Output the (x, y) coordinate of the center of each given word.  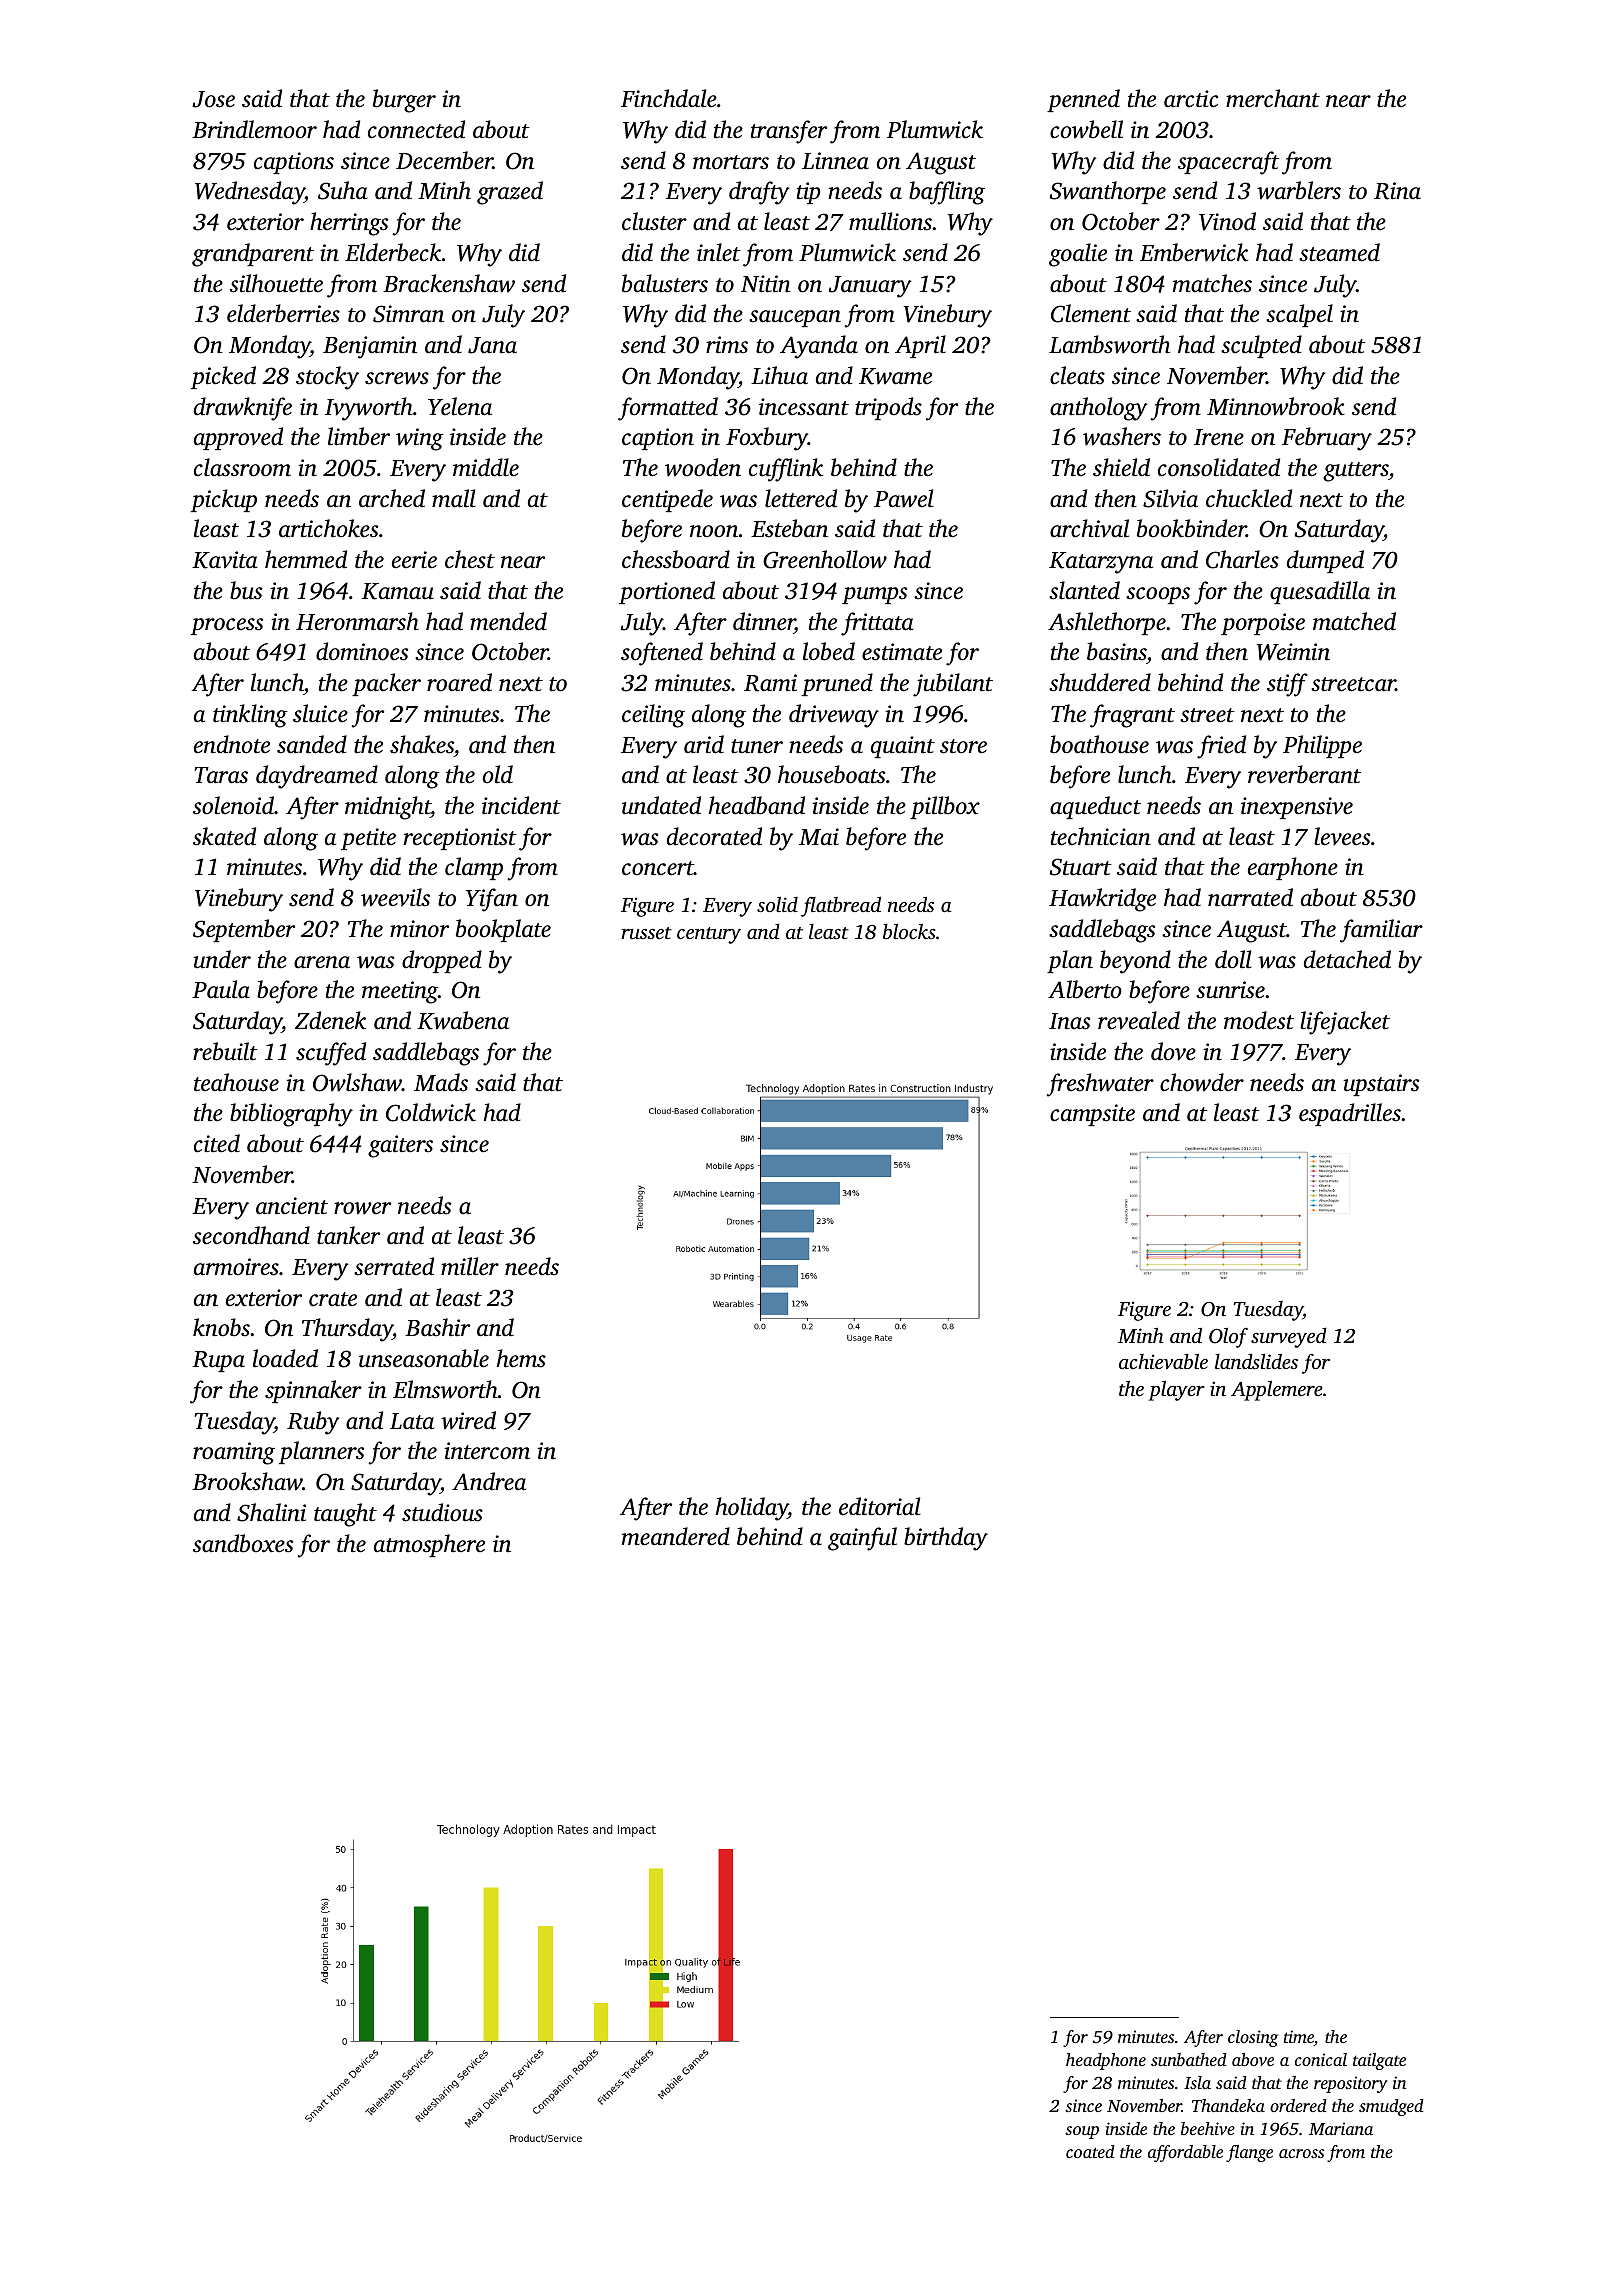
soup (1082, 2132)
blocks (909, 931)
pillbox (945, 807)
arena (322, 962)
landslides (1256, 1361)
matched (1354, 621)
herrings (349, 224)
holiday (752, 1509)
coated (1090, 2151)
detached (1347, 959)
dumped (1325, 561)
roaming (234, 1453)
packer (386, 684)
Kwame (895, 376)
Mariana (1341, 2128)
